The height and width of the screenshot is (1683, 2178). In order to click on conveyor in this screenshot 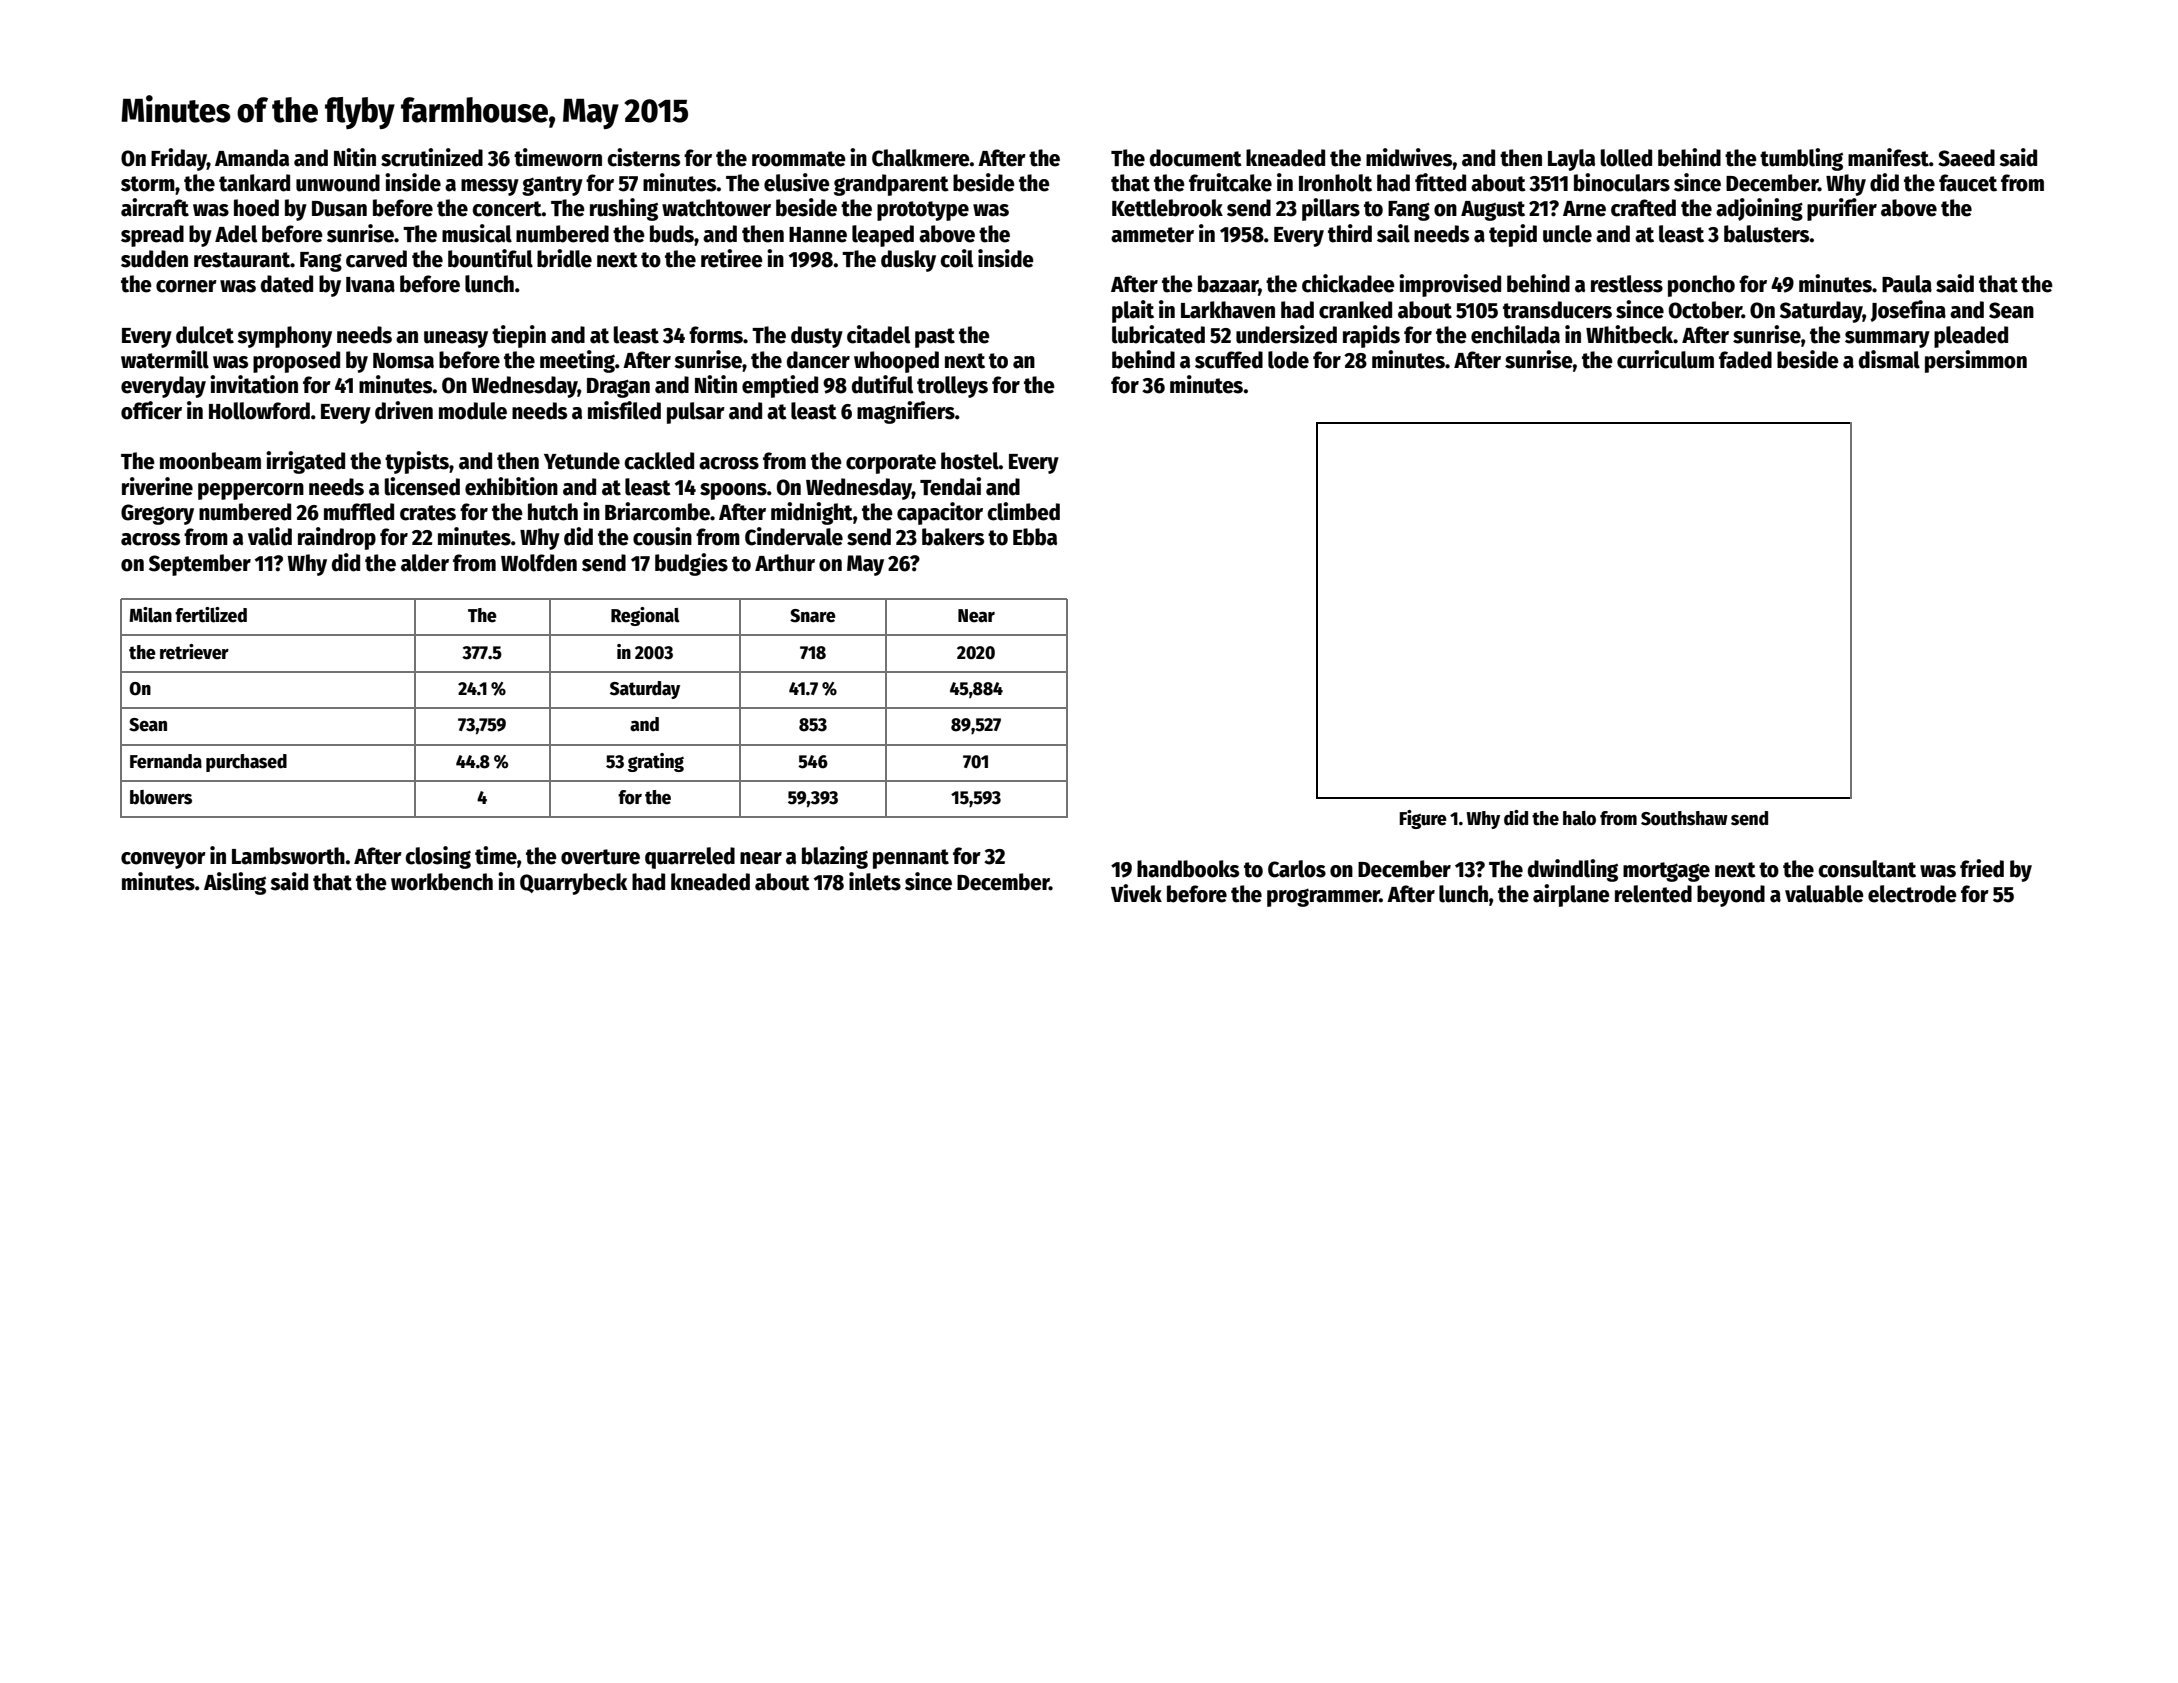, I will do `click(163, 860)`.
